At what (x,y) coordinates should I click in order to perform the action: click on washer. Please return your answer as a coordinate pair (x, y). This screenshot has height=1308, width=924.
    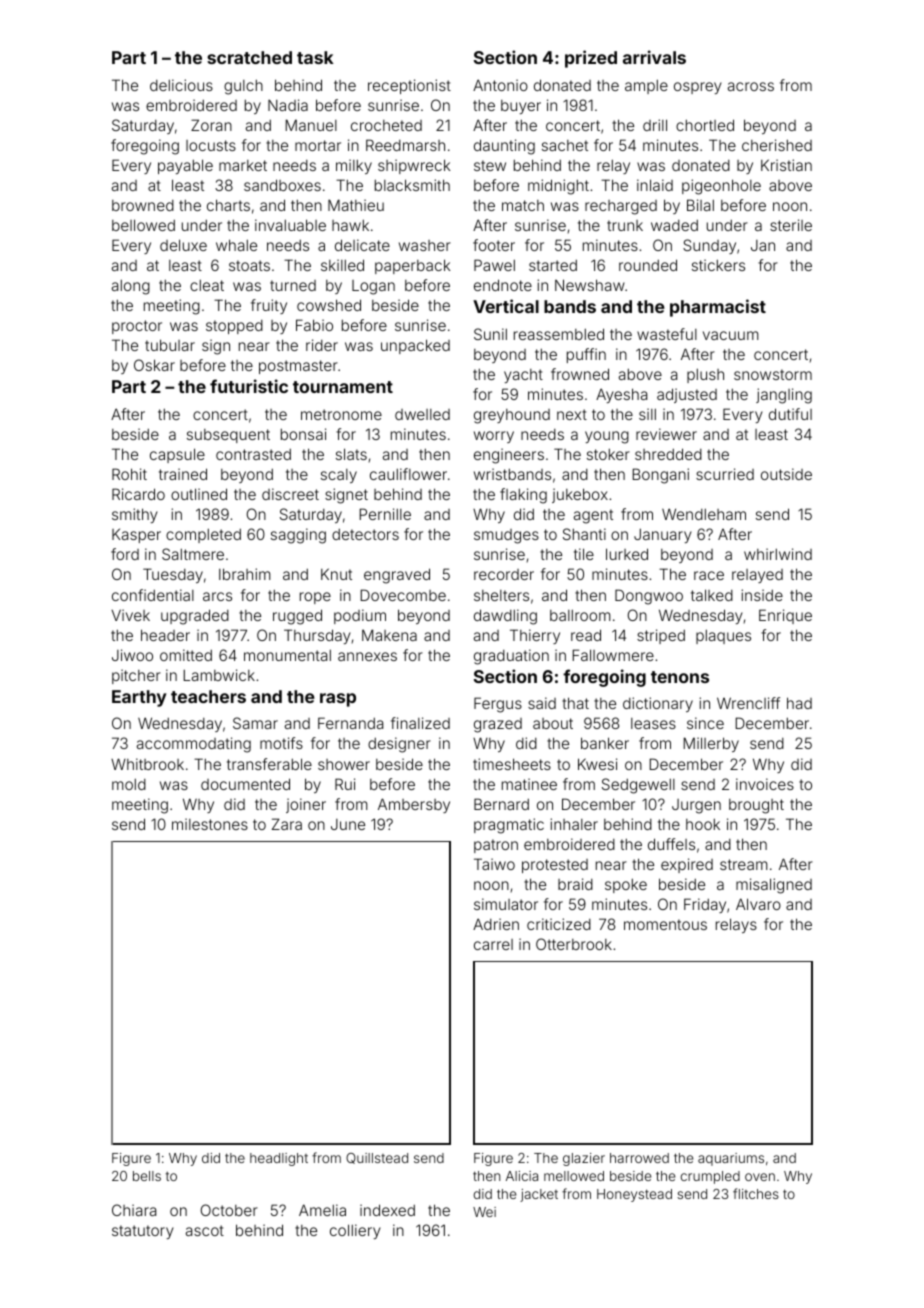
    Looking at the image, I should click on (425, 245).
